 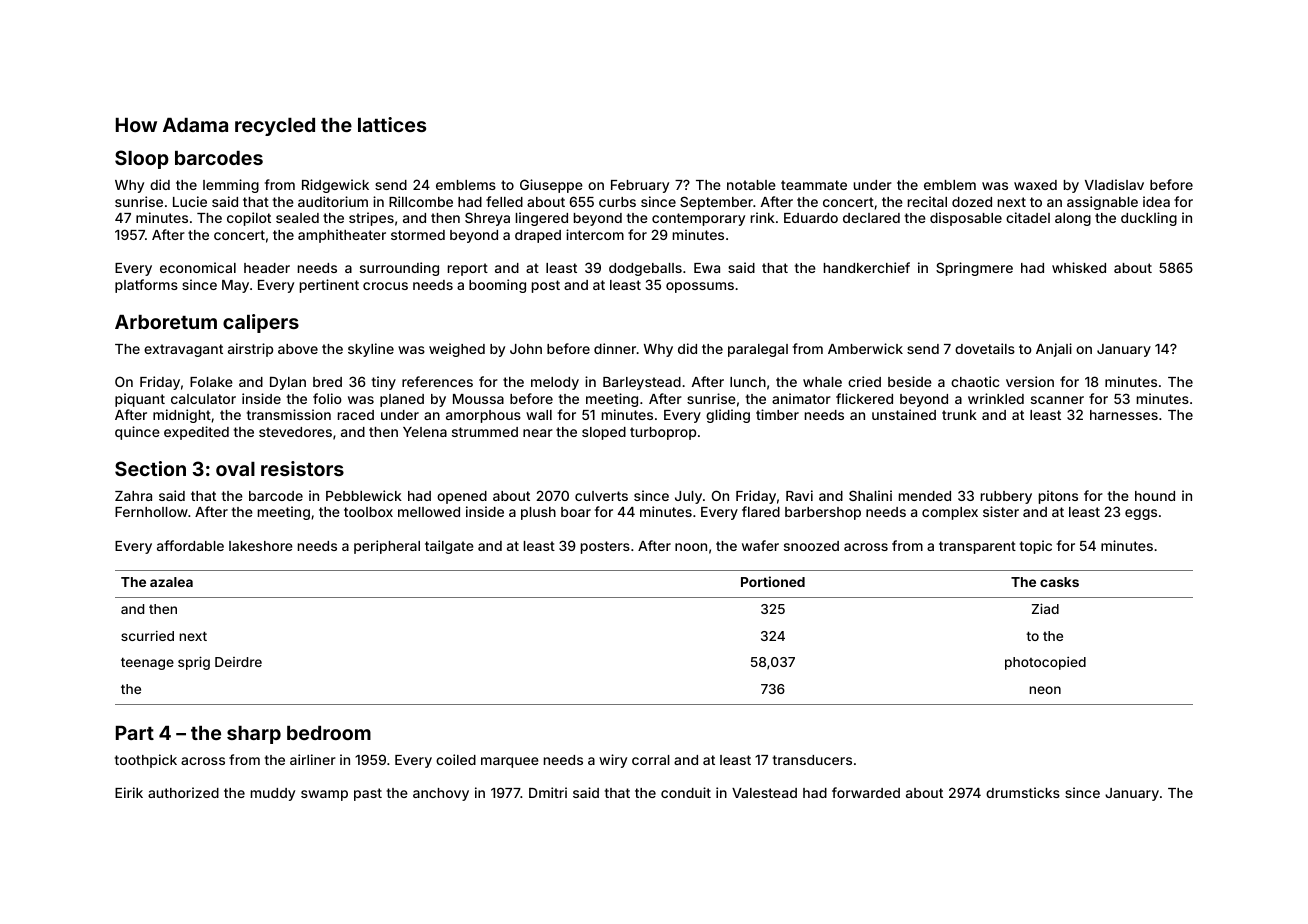 I want to click on Giuseppe, so click(x=551, y=186).
